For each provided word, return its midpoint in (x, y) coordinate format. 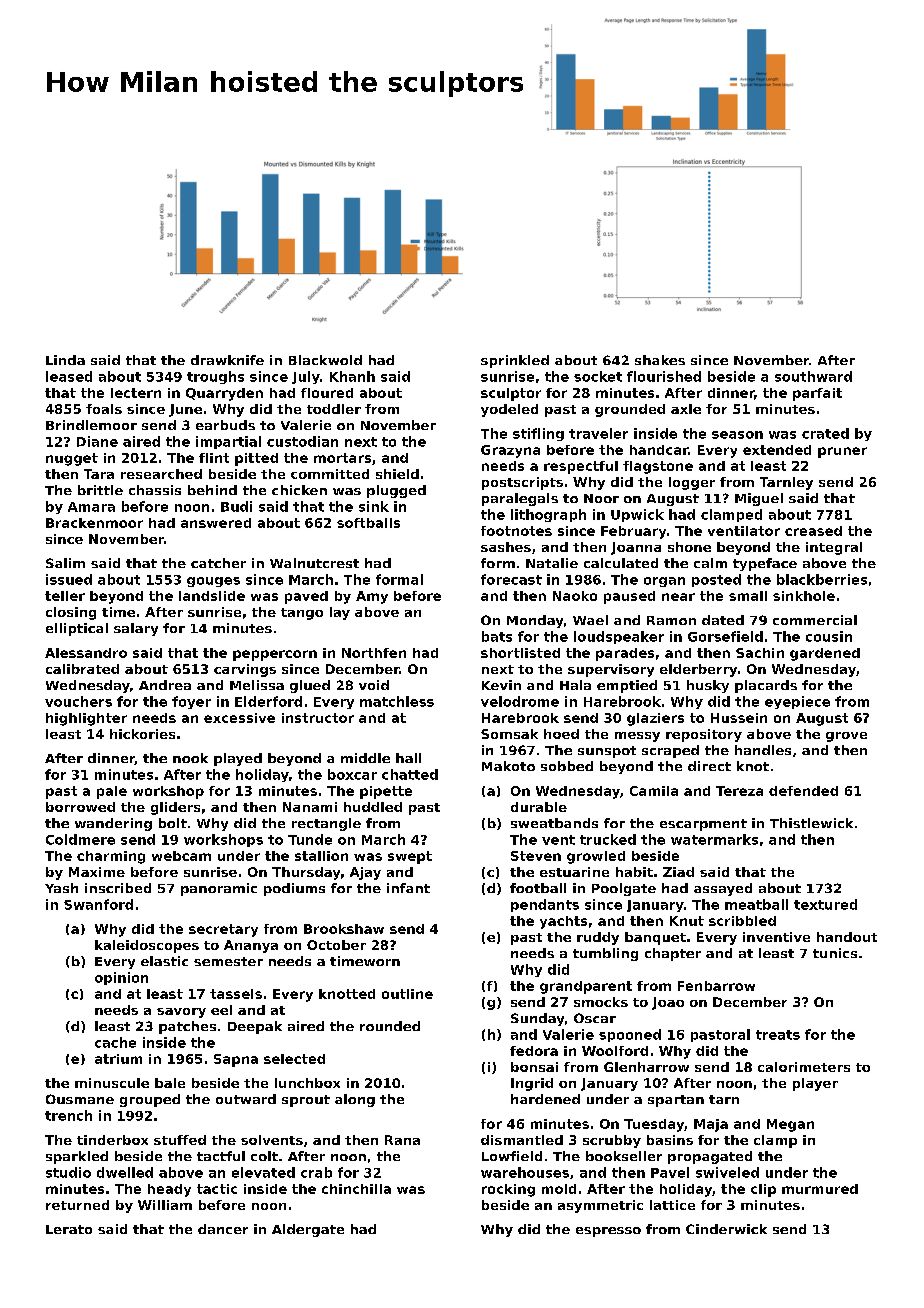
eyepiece (797, 702)
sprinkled (515, 361)
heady (169, 1190)
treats (778, 1035)
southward (813, 376)
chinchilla (356, 1189)
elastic (164, 961)
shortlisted (520, 653)
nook (190, 758)
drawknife (227, 360)
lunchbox (307, 1083)
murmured (820, 1189)
